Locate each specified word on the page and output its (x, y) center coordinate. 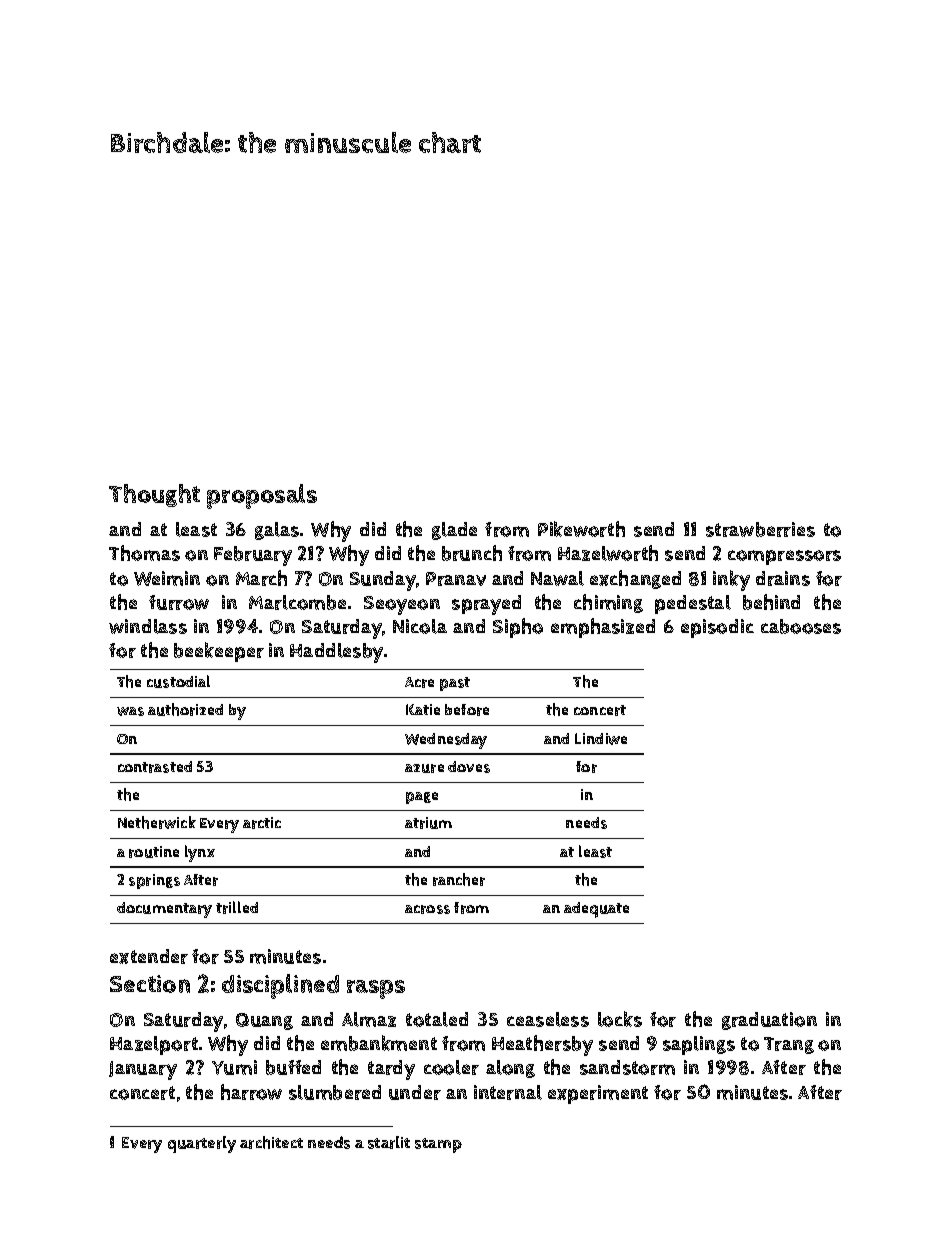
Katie (423, 709)
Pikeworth (581, 529)
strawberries (760, 529)
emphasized (603, 628)
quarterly (202, 1144)
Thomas (144, 553)
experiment (598, 1094)
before (467, 710)
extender (149, 956)
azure (424, 768)
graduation (769, 1021)
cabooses (801, 626)
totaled (437, 1019)
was (130, 711)
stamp (438, 1145)
